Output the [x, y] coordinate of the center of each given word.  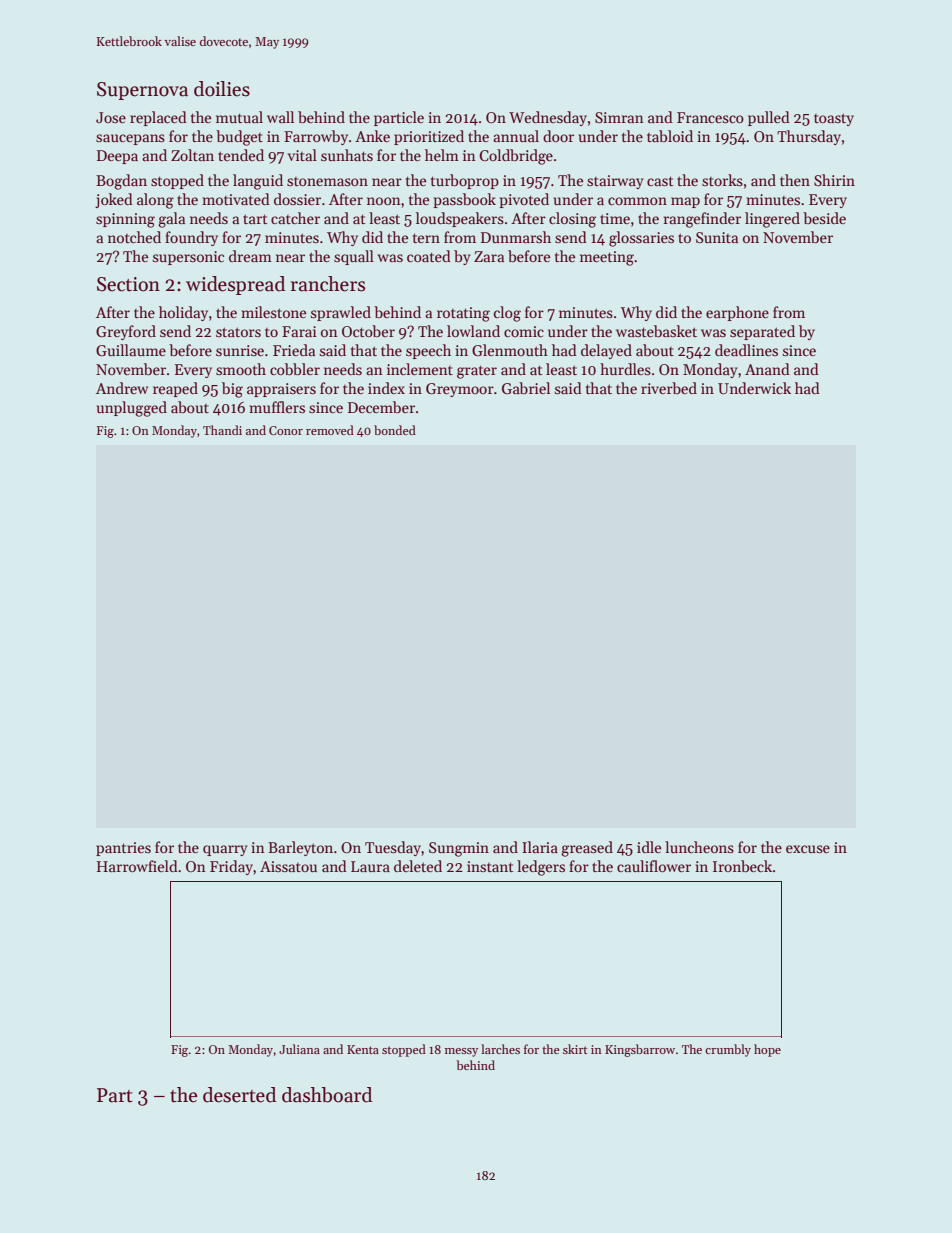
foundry [191, 238]
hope [767, 1050]
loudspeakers [460, 219]
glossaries [641, 239]
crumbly [728, 1050]
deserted [239, 1095]
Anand [767, 369]
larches [500, 1049]
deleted [418, 866]
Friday [231, 867]
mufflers [277, 407]
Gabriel [526, 388]
